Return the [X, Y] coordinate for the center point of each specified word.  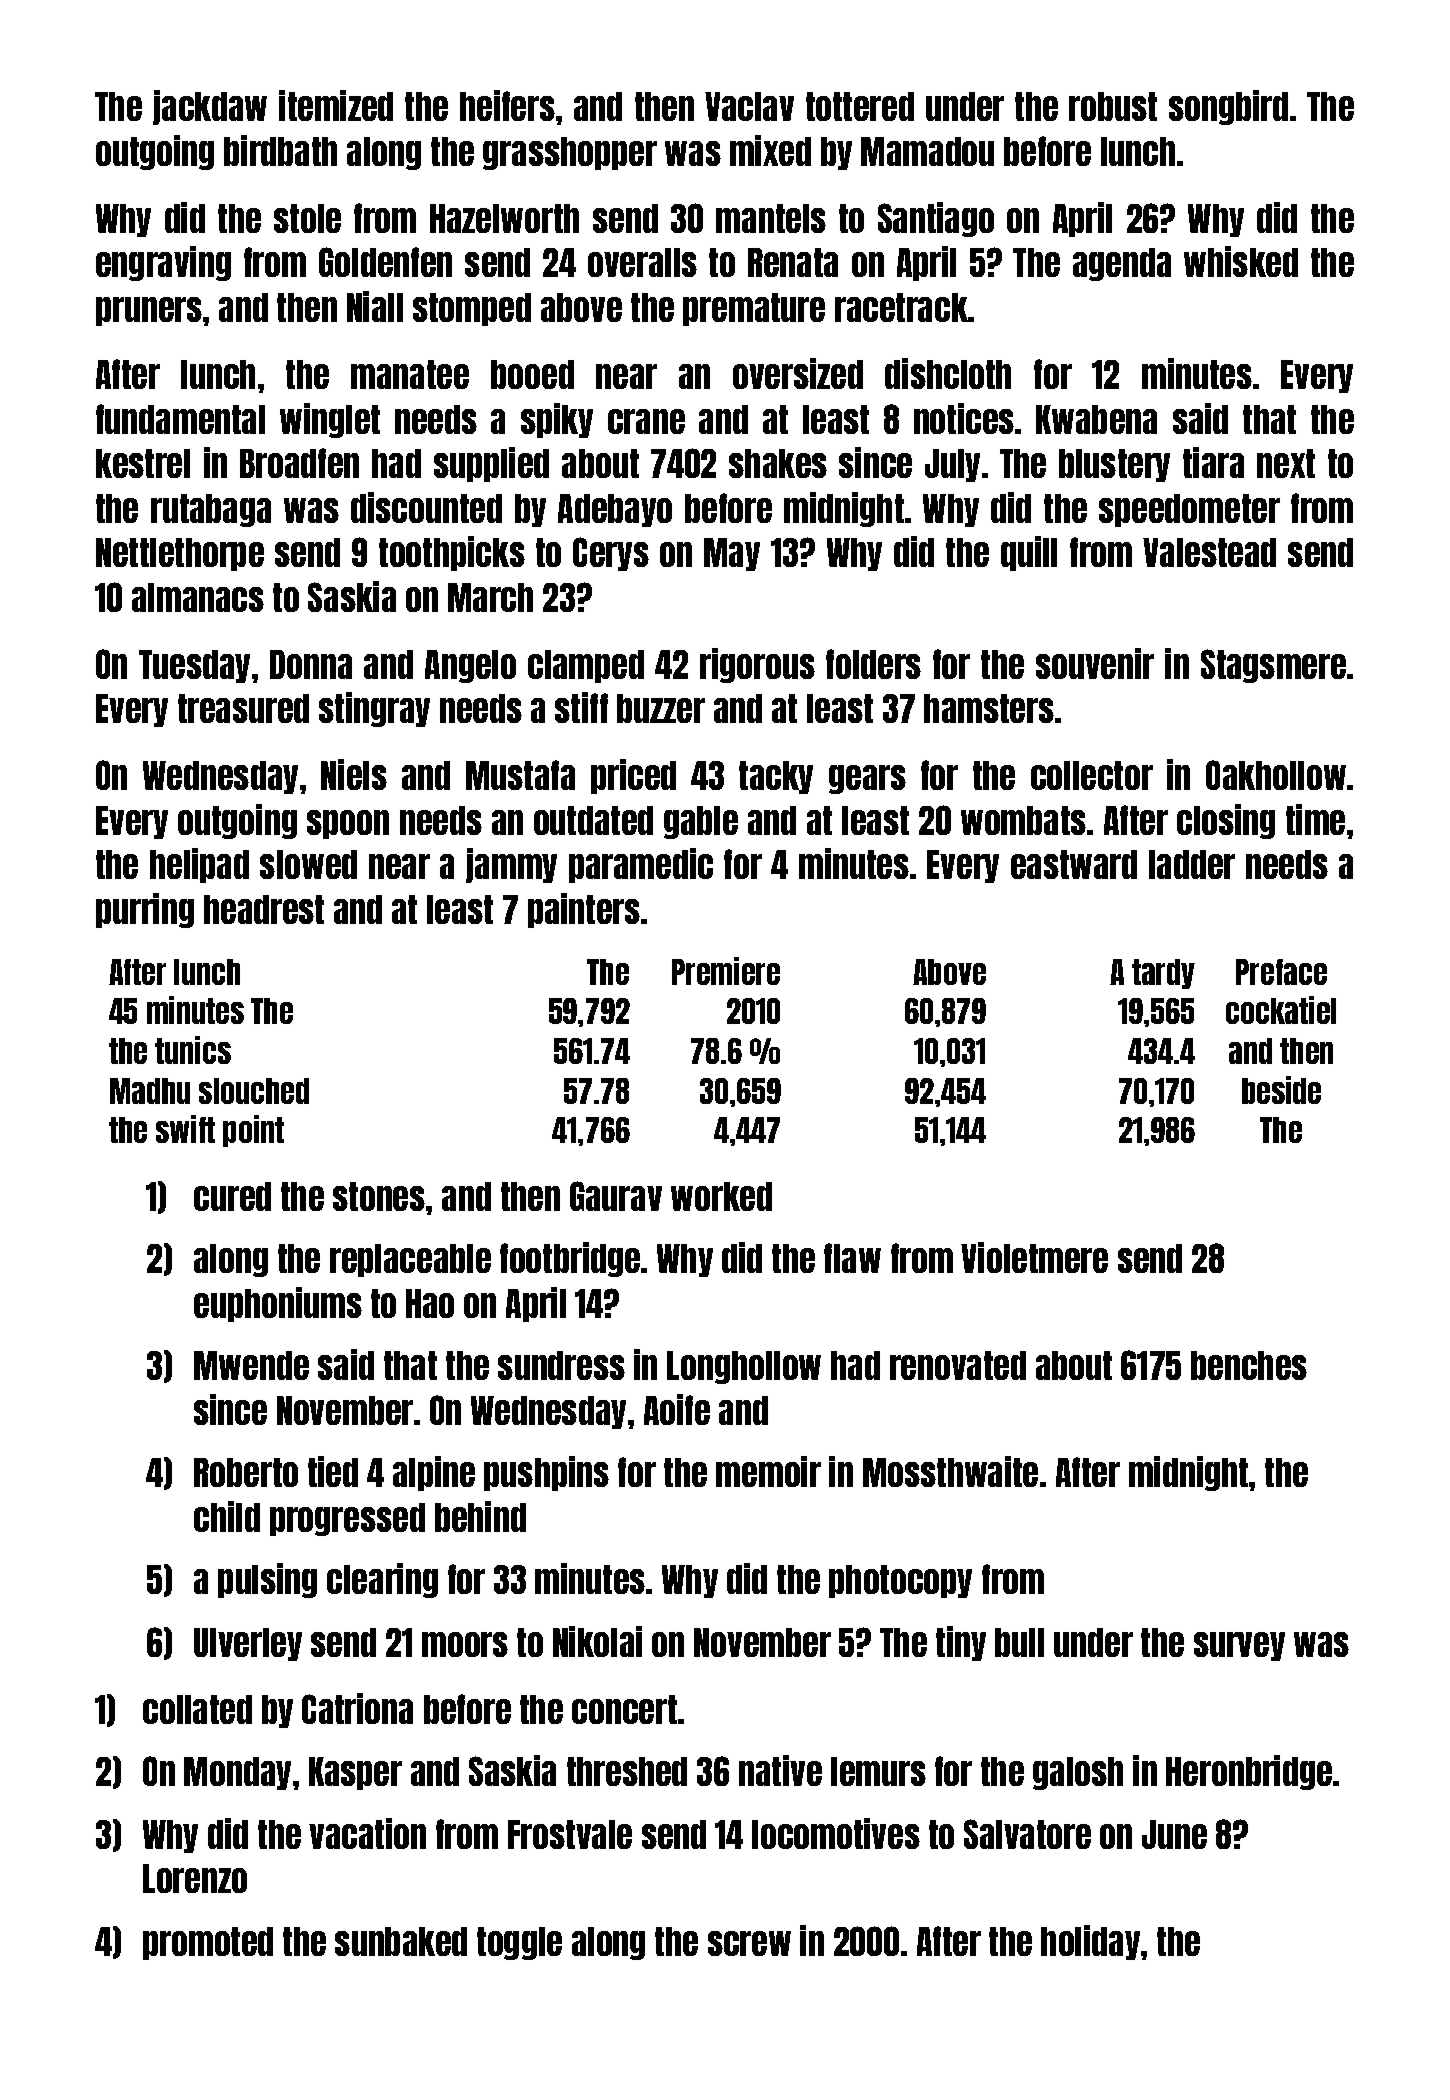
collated [197, 1709]
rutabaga [211, 510]
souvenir [1095, 663]
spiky [557, 420]
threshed [627, 1771]
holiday [1090, 1942]
